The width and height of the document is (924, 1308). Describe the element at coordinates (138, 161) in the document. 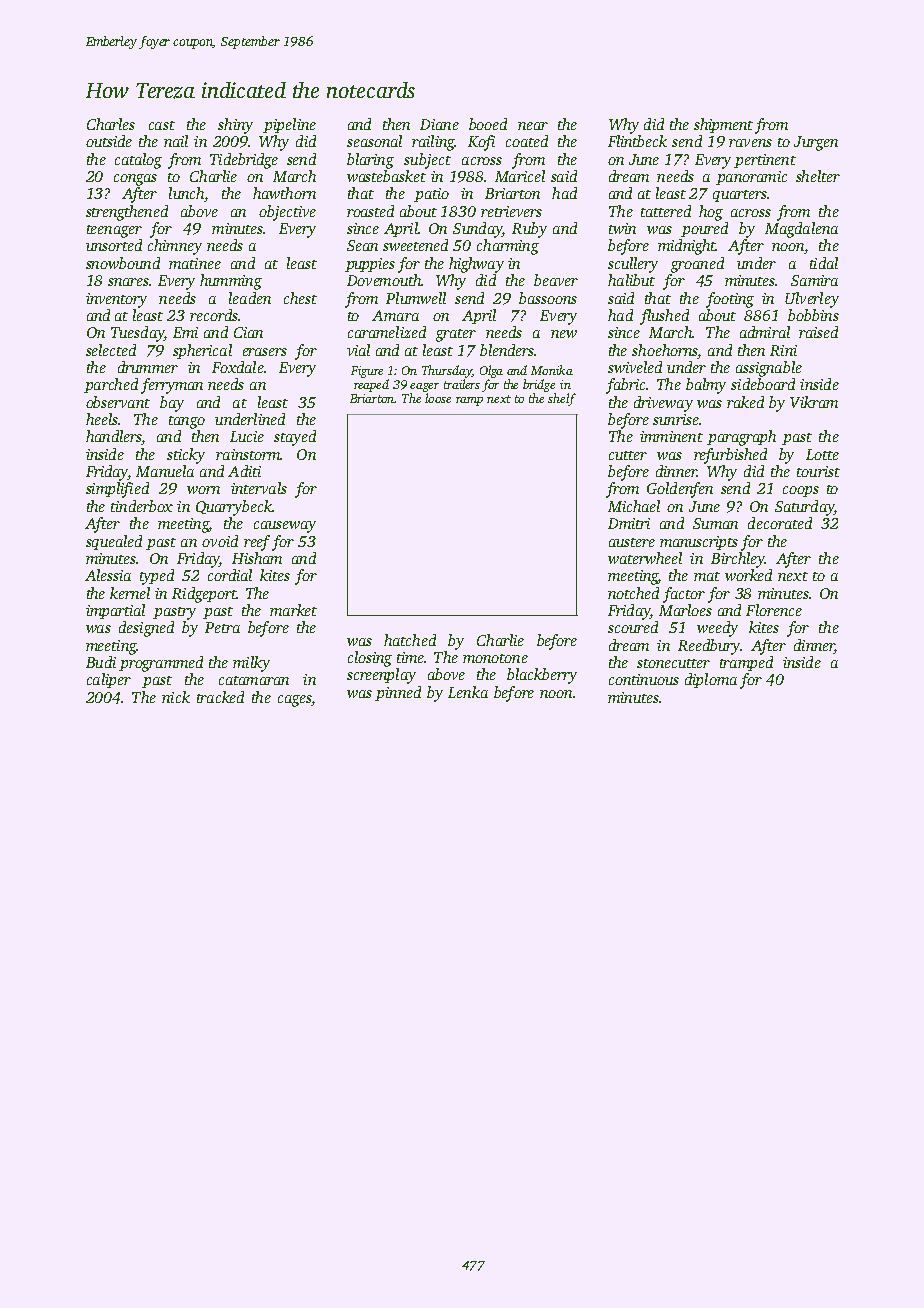

I see `catalog` at that location.
